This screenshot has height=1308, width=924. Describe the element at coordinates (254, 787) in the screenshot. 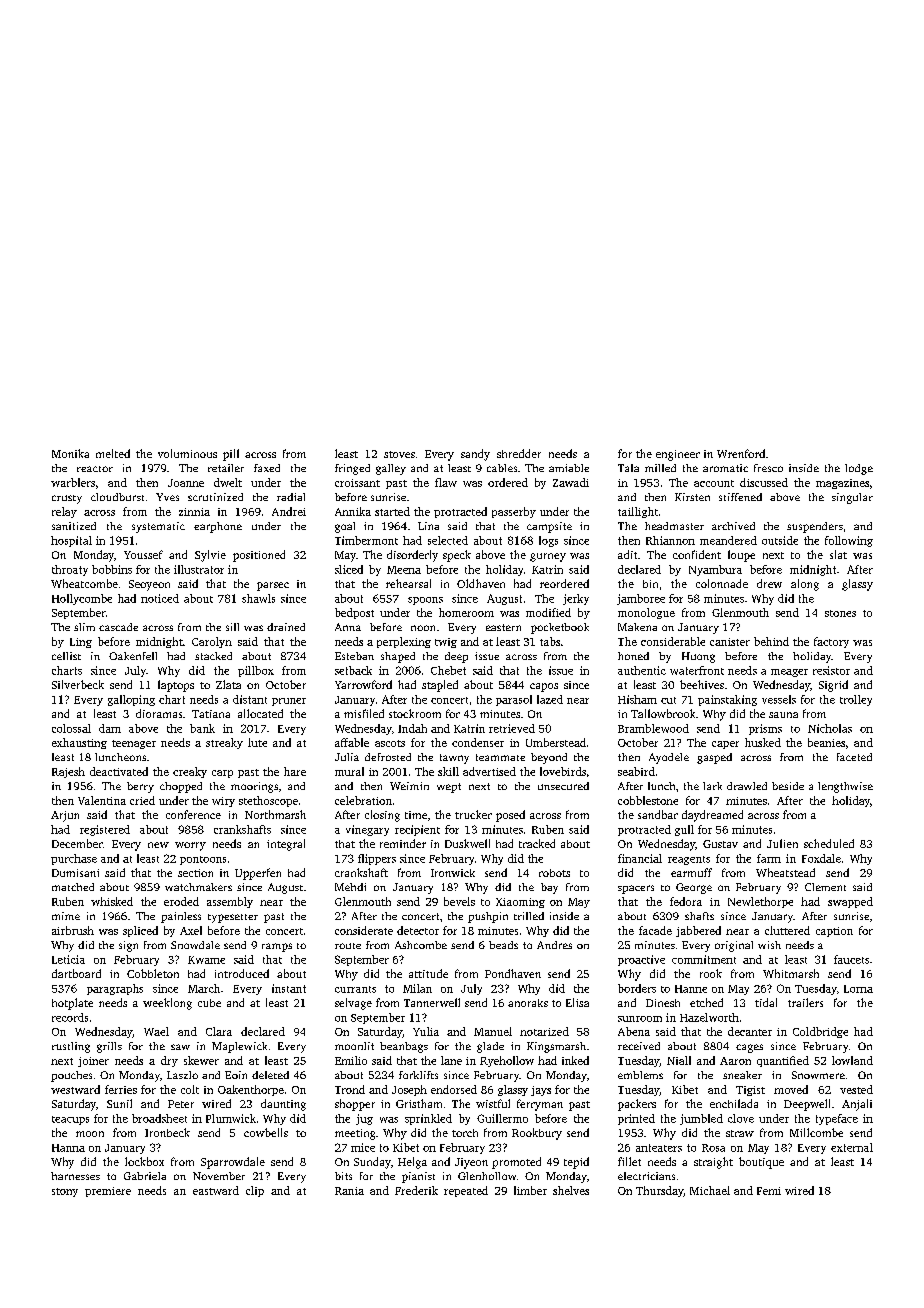

I see `moorings` at that location.
